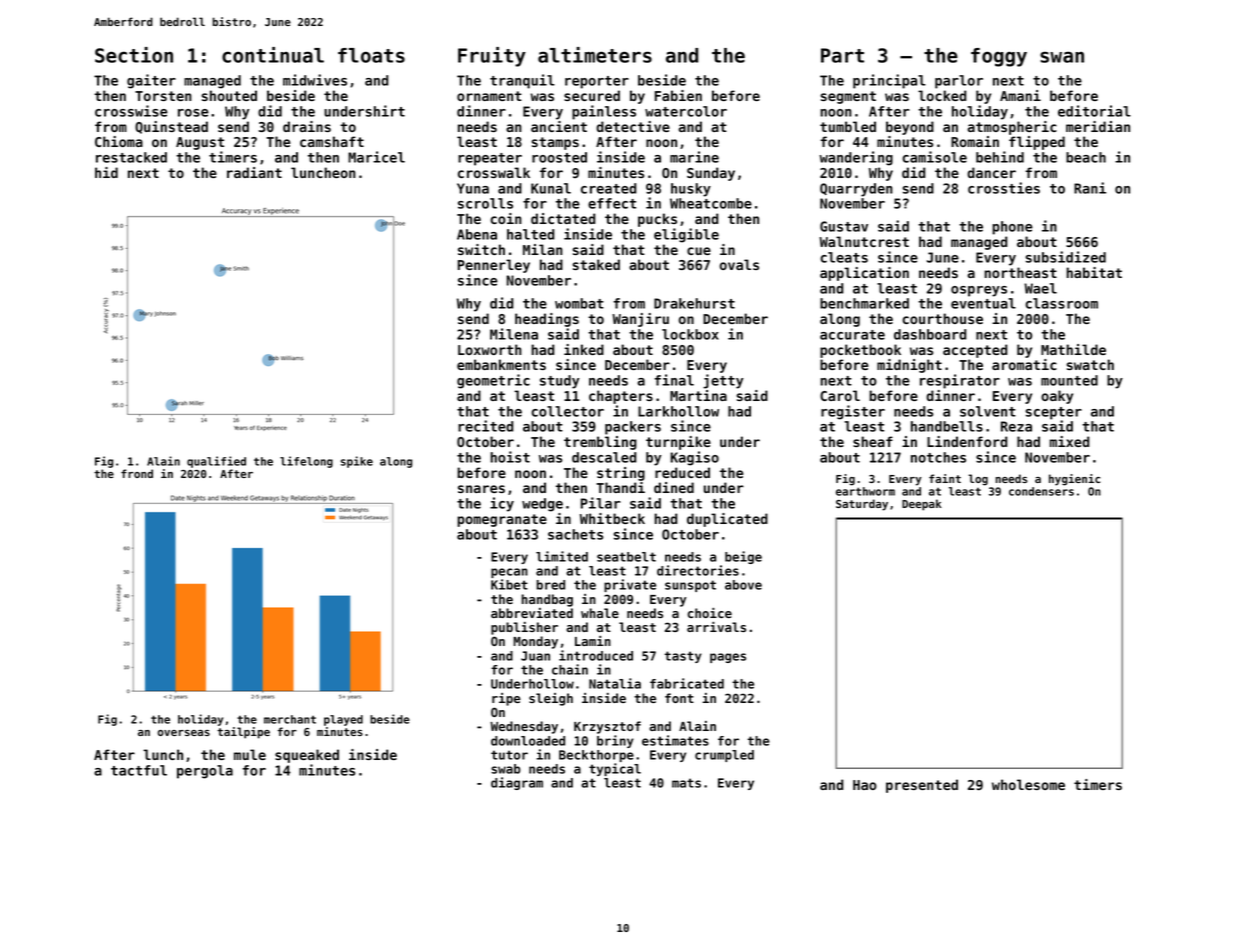 This screenshot has width=1233, height=952. Describe the element at coordinates (1073, 349) in the screenshot. I see `Mathilde` at that location.
